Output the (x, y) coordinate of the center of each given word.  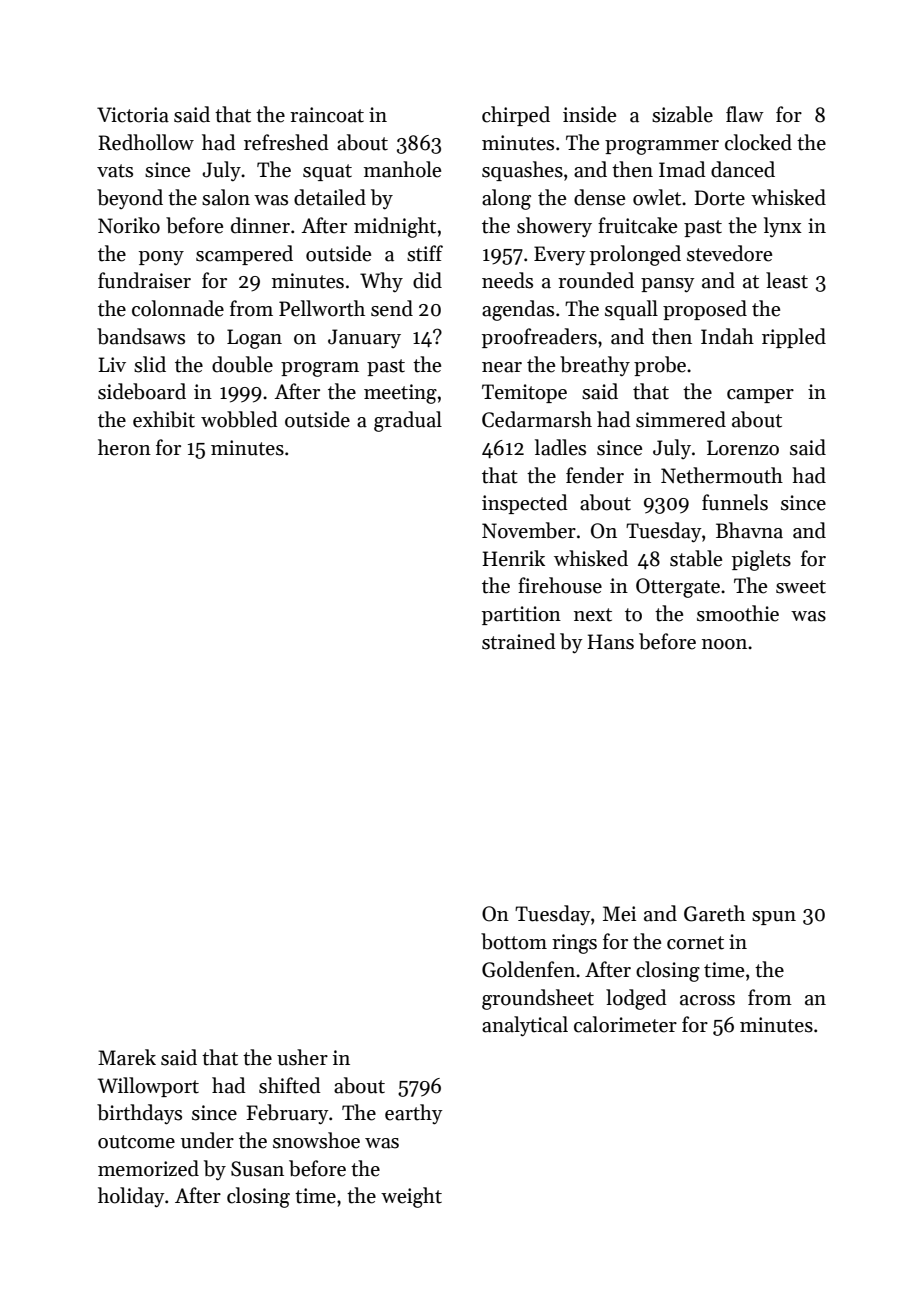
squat (327, 172)
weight (411, 1197)
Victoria (133, 115)
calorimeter (625, 1024)
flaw (745, 114)
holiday (131, 1197)
